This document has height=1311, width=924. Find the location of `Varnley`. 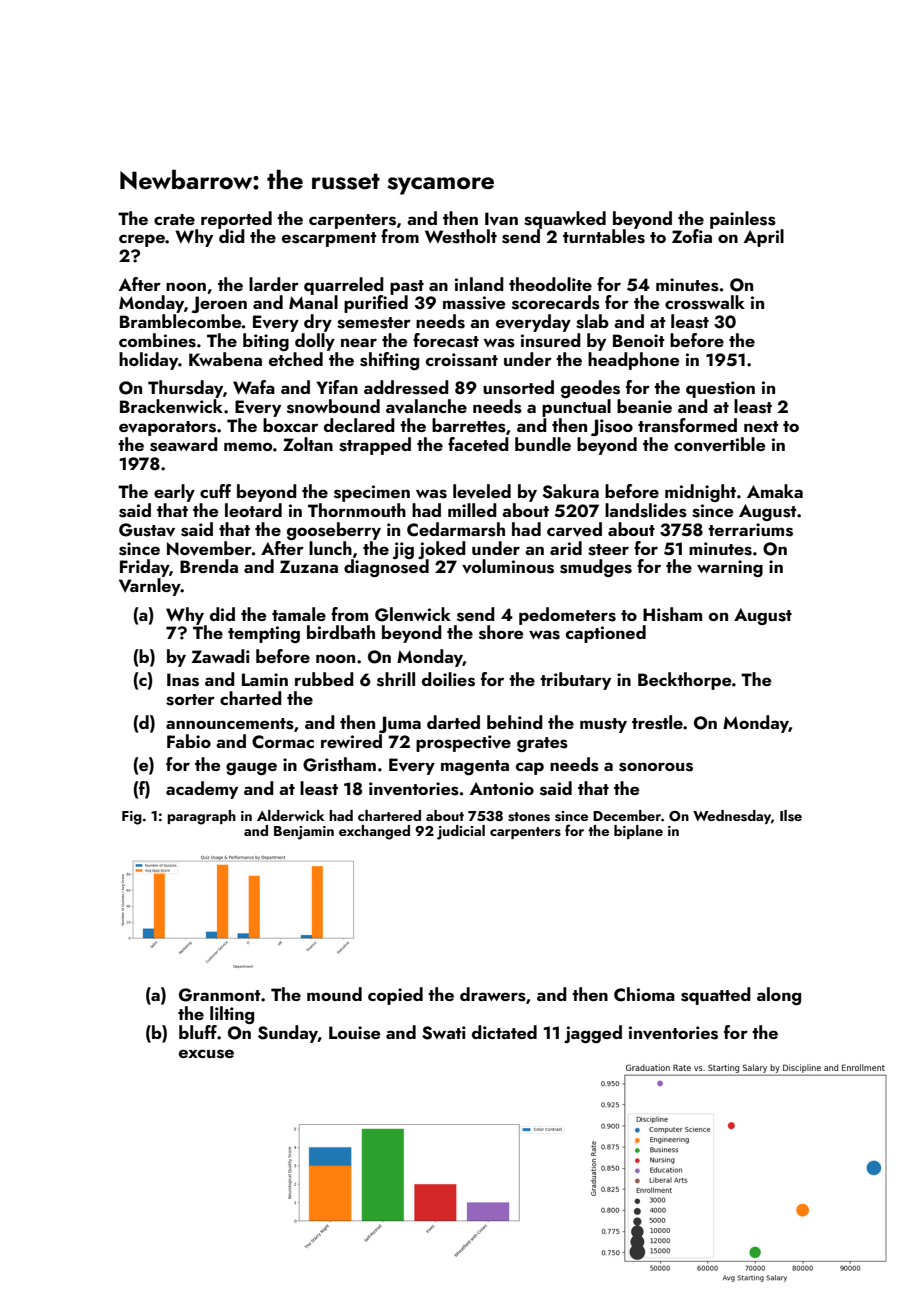

Varnley is located at coordinates (150, 587).
